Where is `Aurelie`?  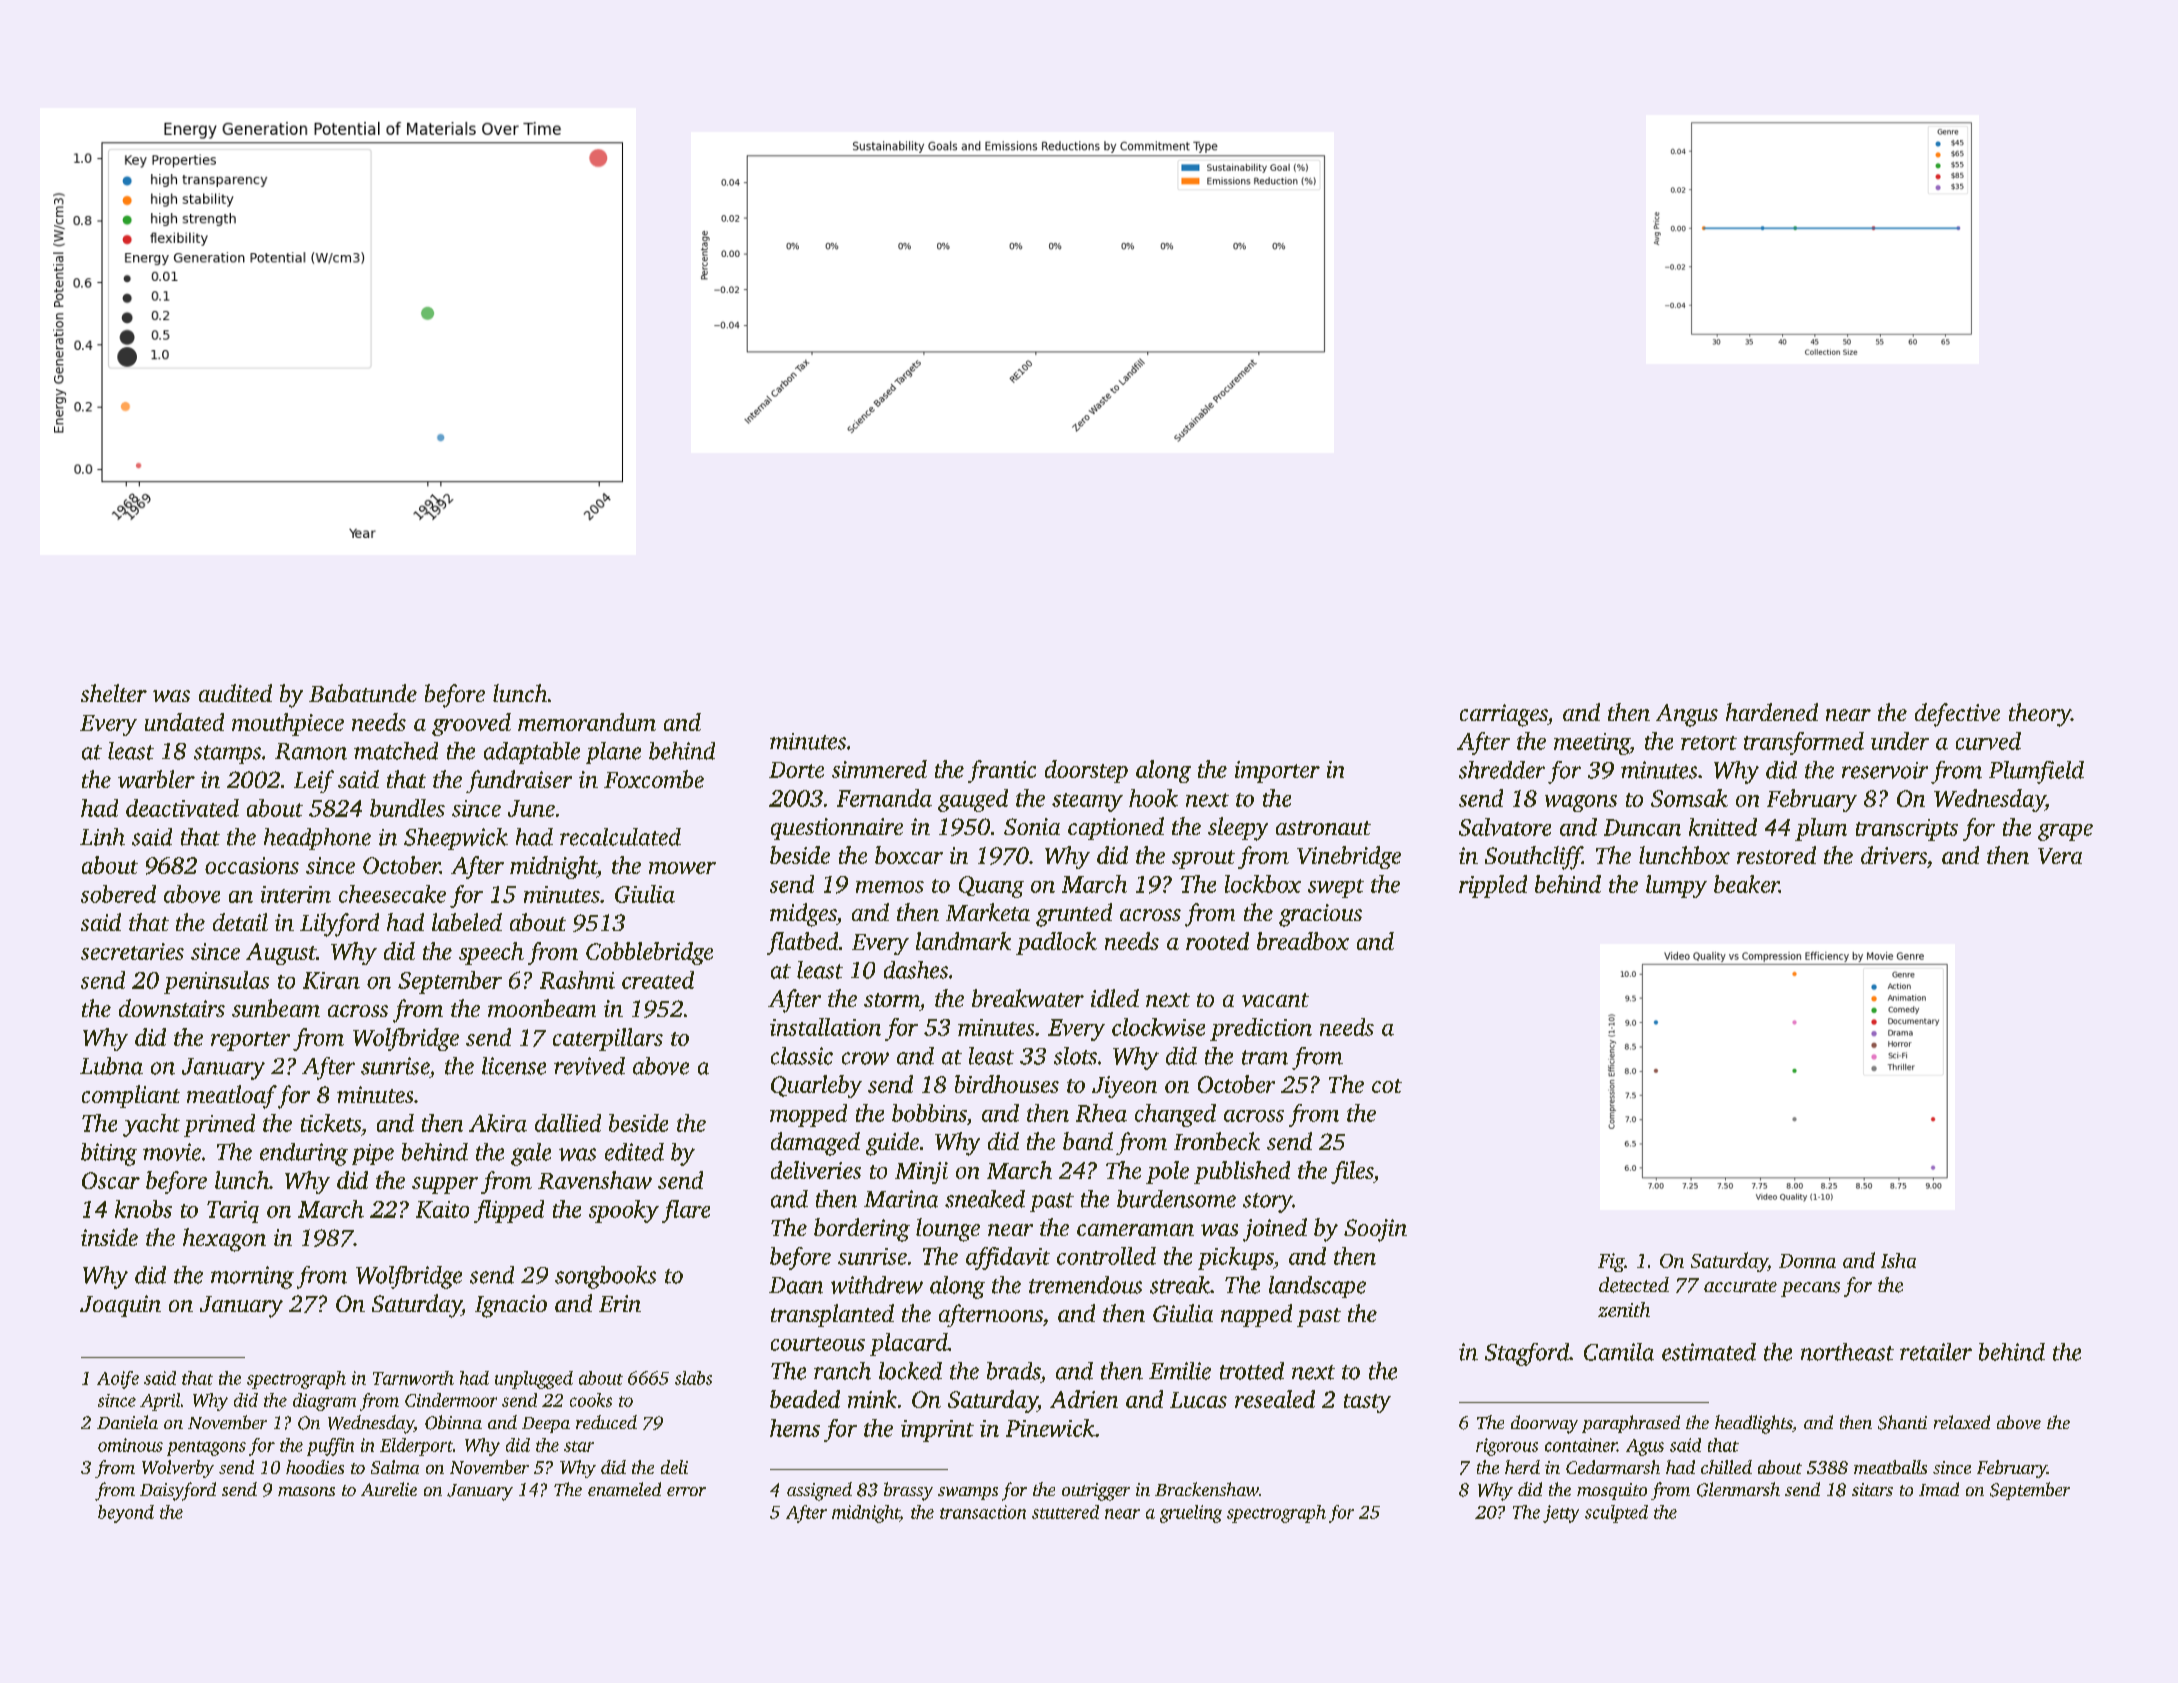
Aurelie is located at coordinates (389, 1489).
